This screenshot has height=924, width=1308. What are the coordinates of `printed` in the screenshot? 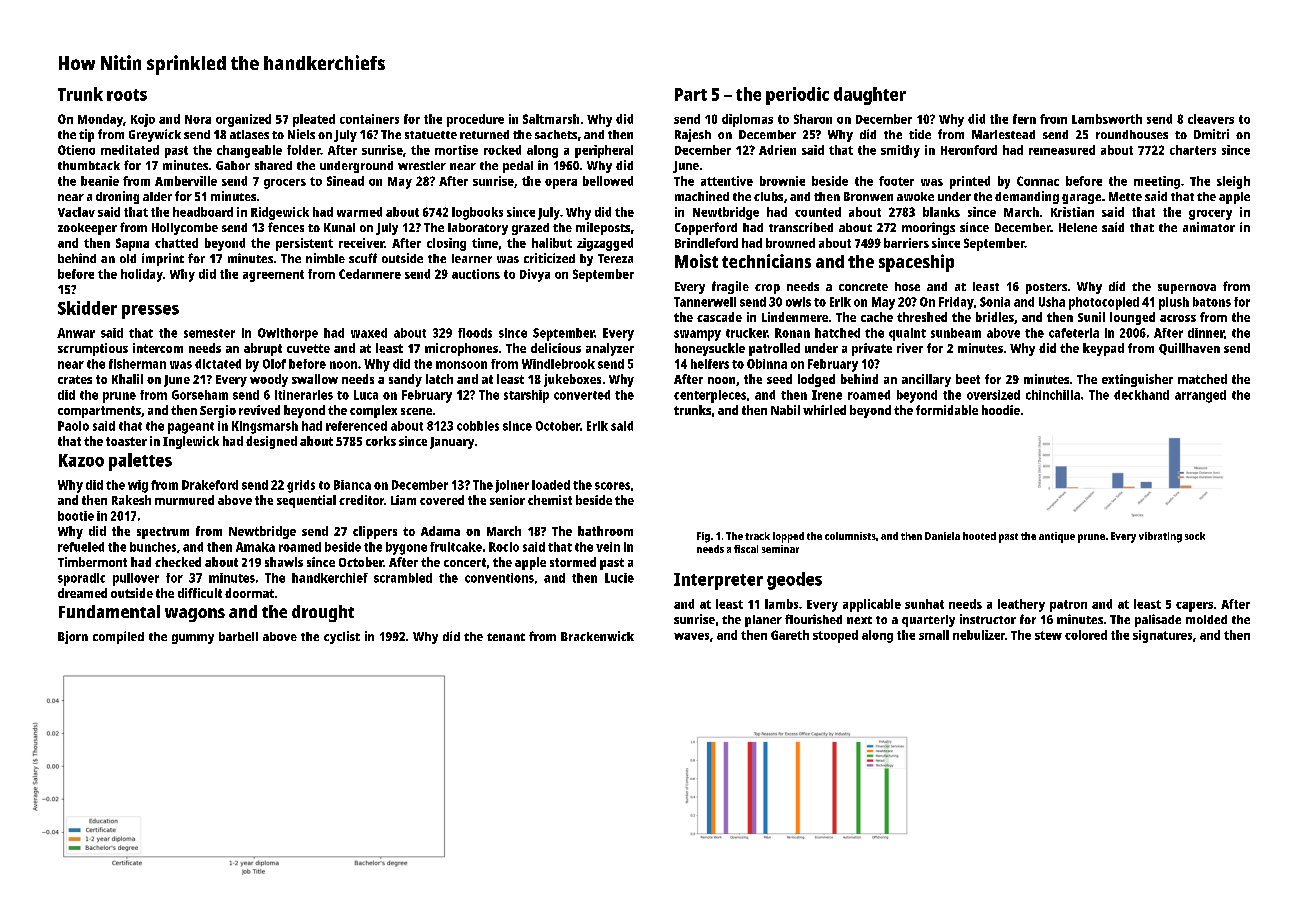 It's located at (970, 182).
